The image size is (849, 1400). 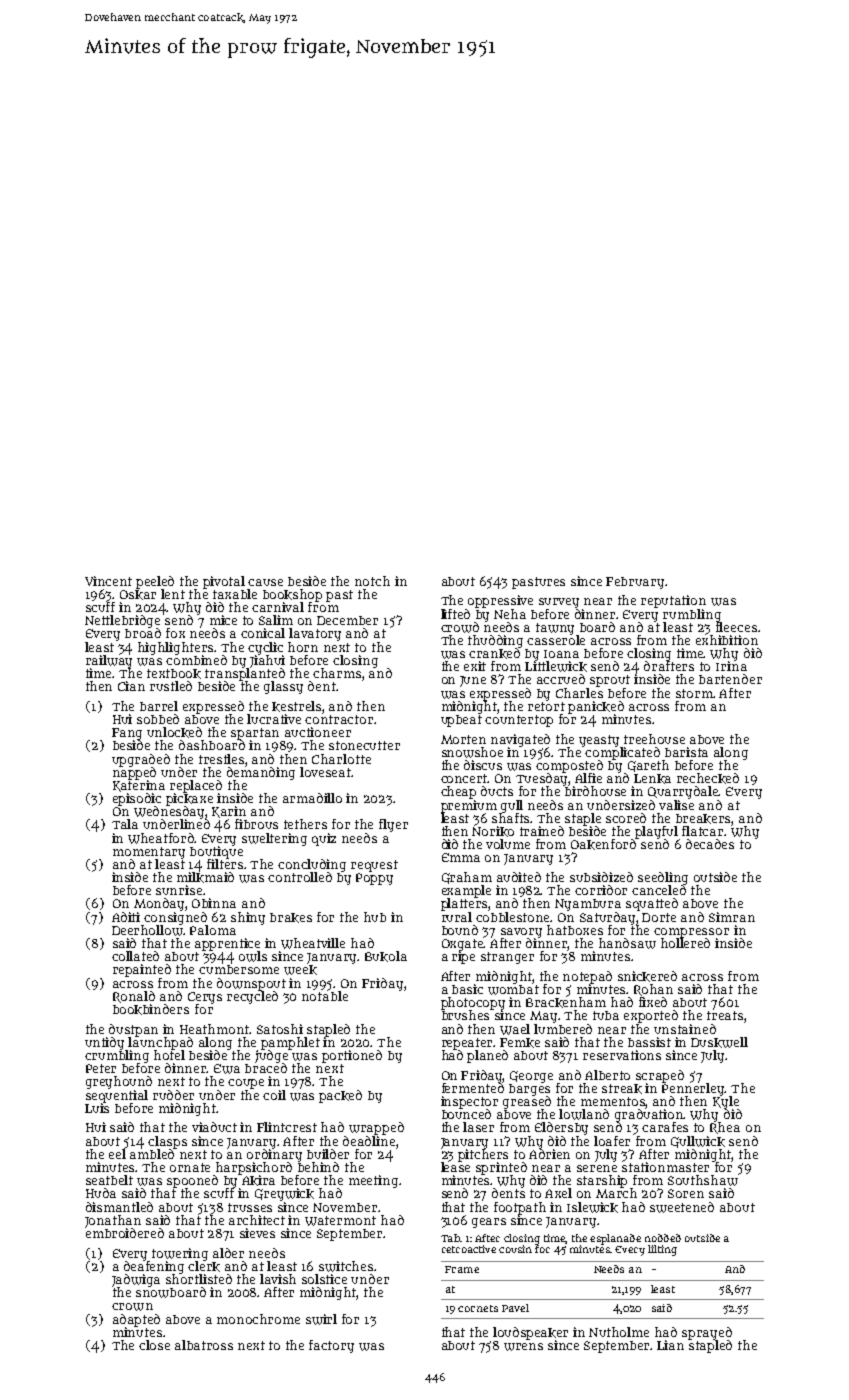 I want to click on brushes, so click(x=465, y=1015).
